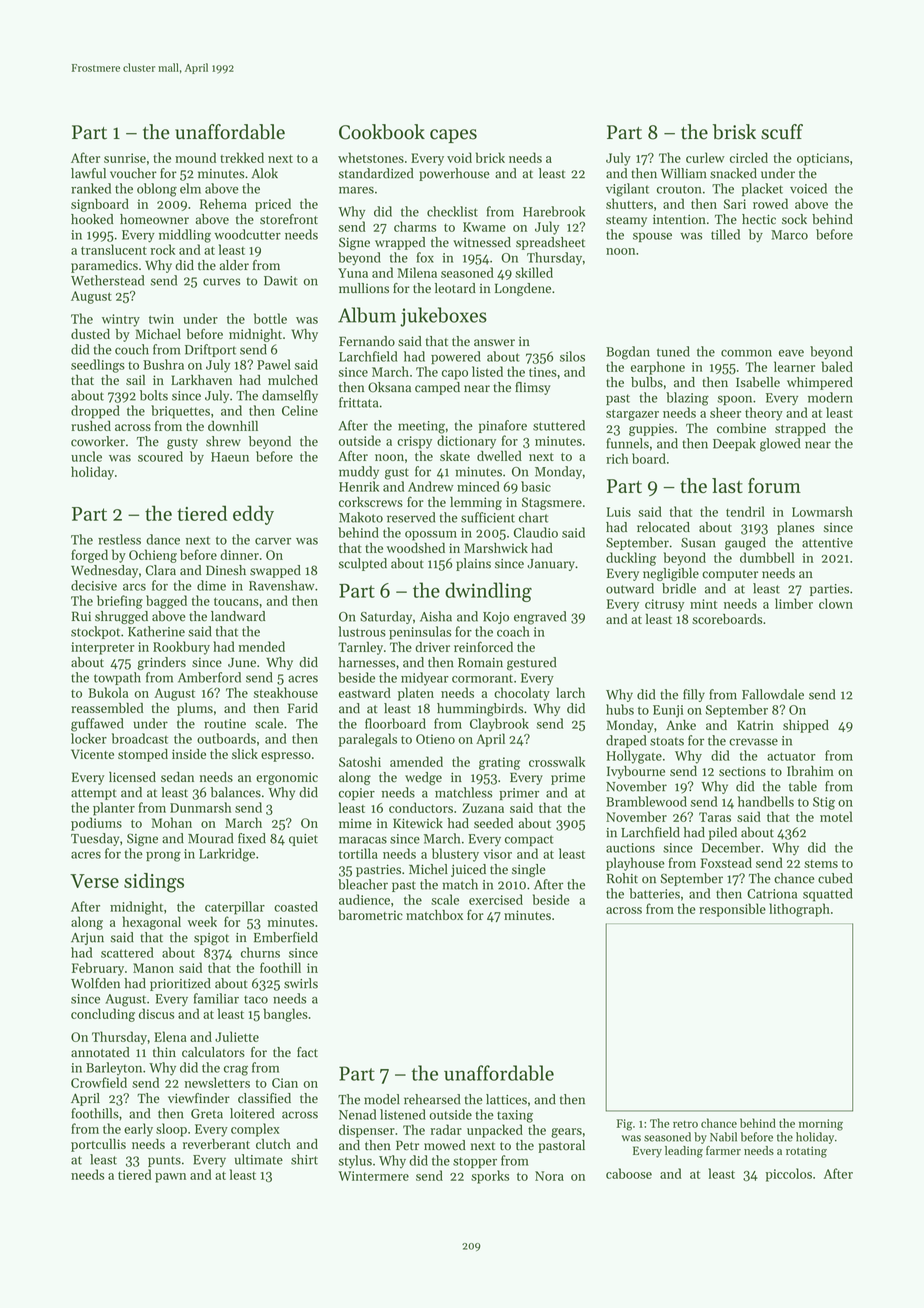 The width and height of the screenshot is (924, 1308). What do you see at coordinates (259, 1159) in the screenshot?
I see `ultimate` at bounding box center [259, 1159].
